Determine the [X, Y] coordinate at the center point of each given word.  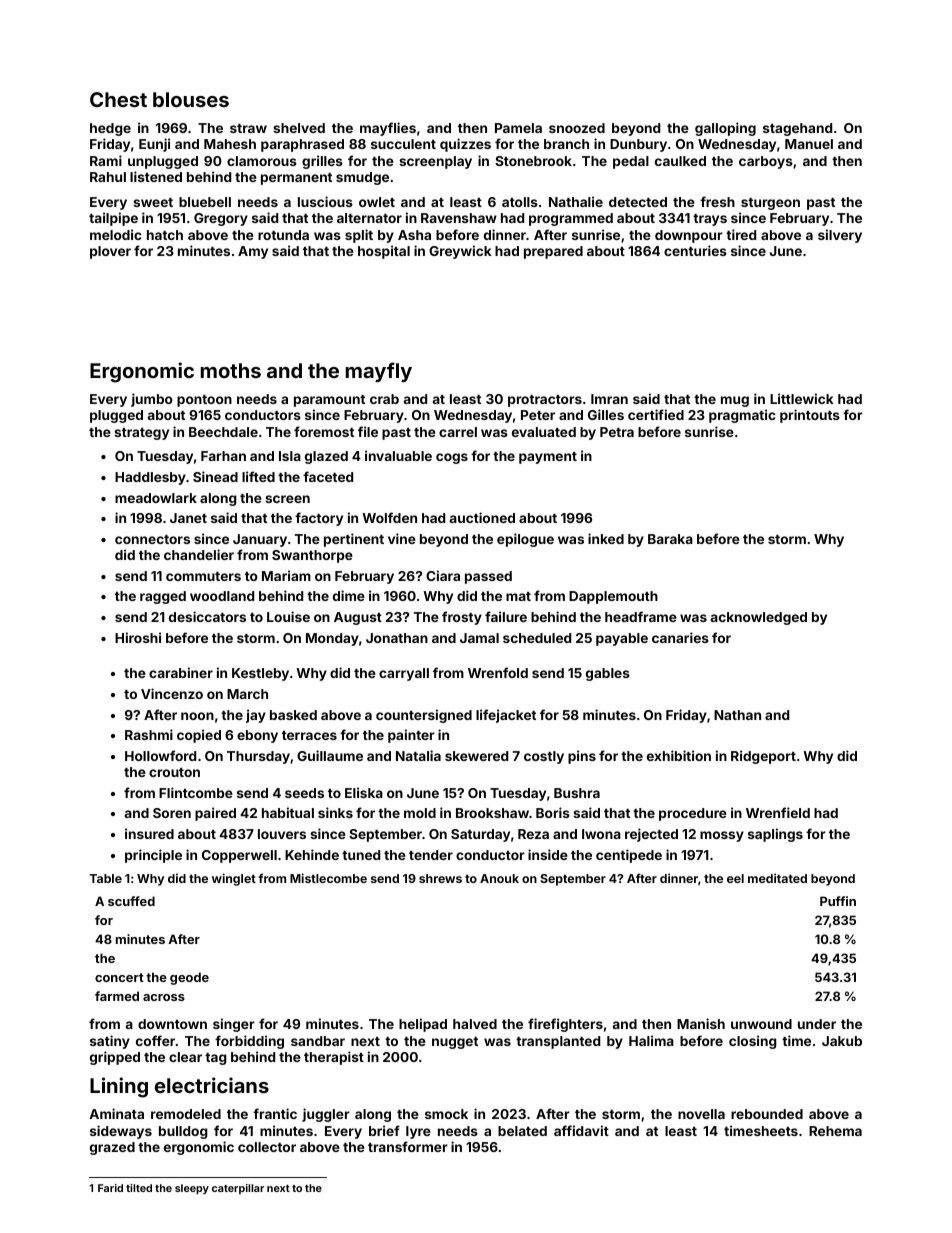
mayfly [379, 372]
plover [110, 252]
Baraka [670, 539]
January [260, 540]
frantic [275, 1113]
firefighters [565, 1025]
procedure [693, 814]
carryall [404, 674]
